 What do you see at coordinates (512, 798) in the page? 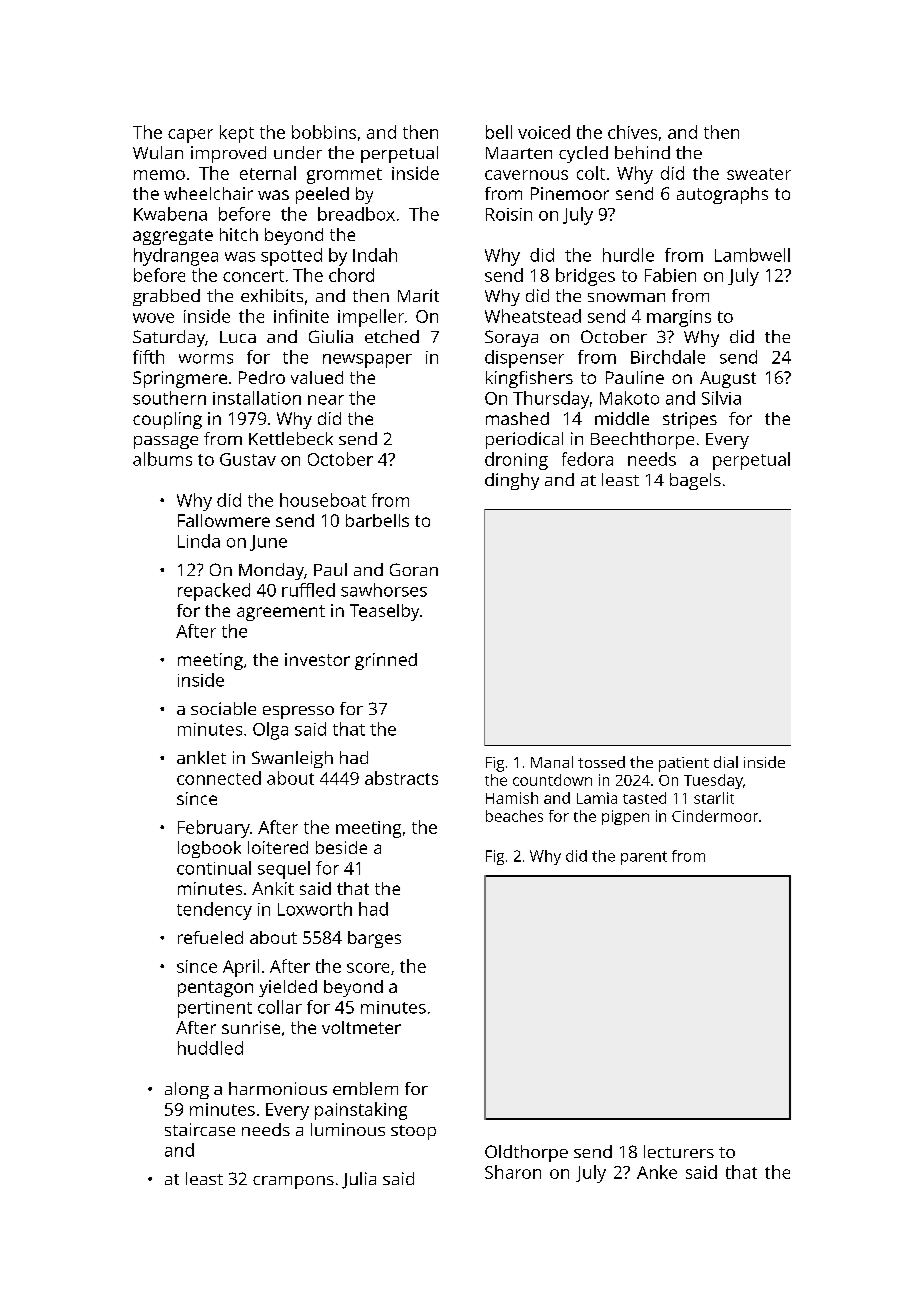
I see `Hamish` at bounding box center [512, 798].
